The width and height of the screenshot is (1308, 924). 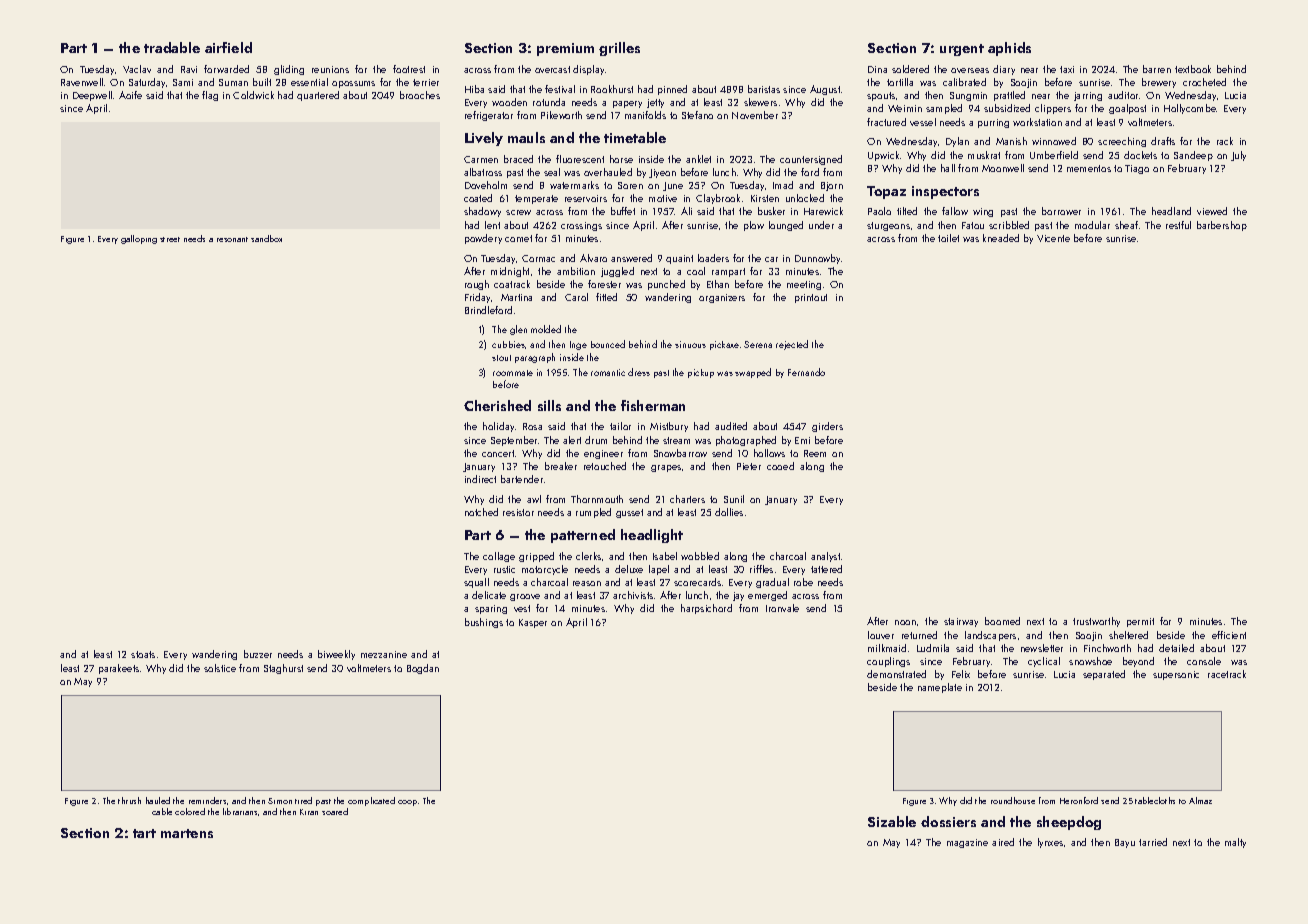 What do you see at coordinates (827, 427) in the screenshot?
I see `girders` at bounding box center [827, 427].
